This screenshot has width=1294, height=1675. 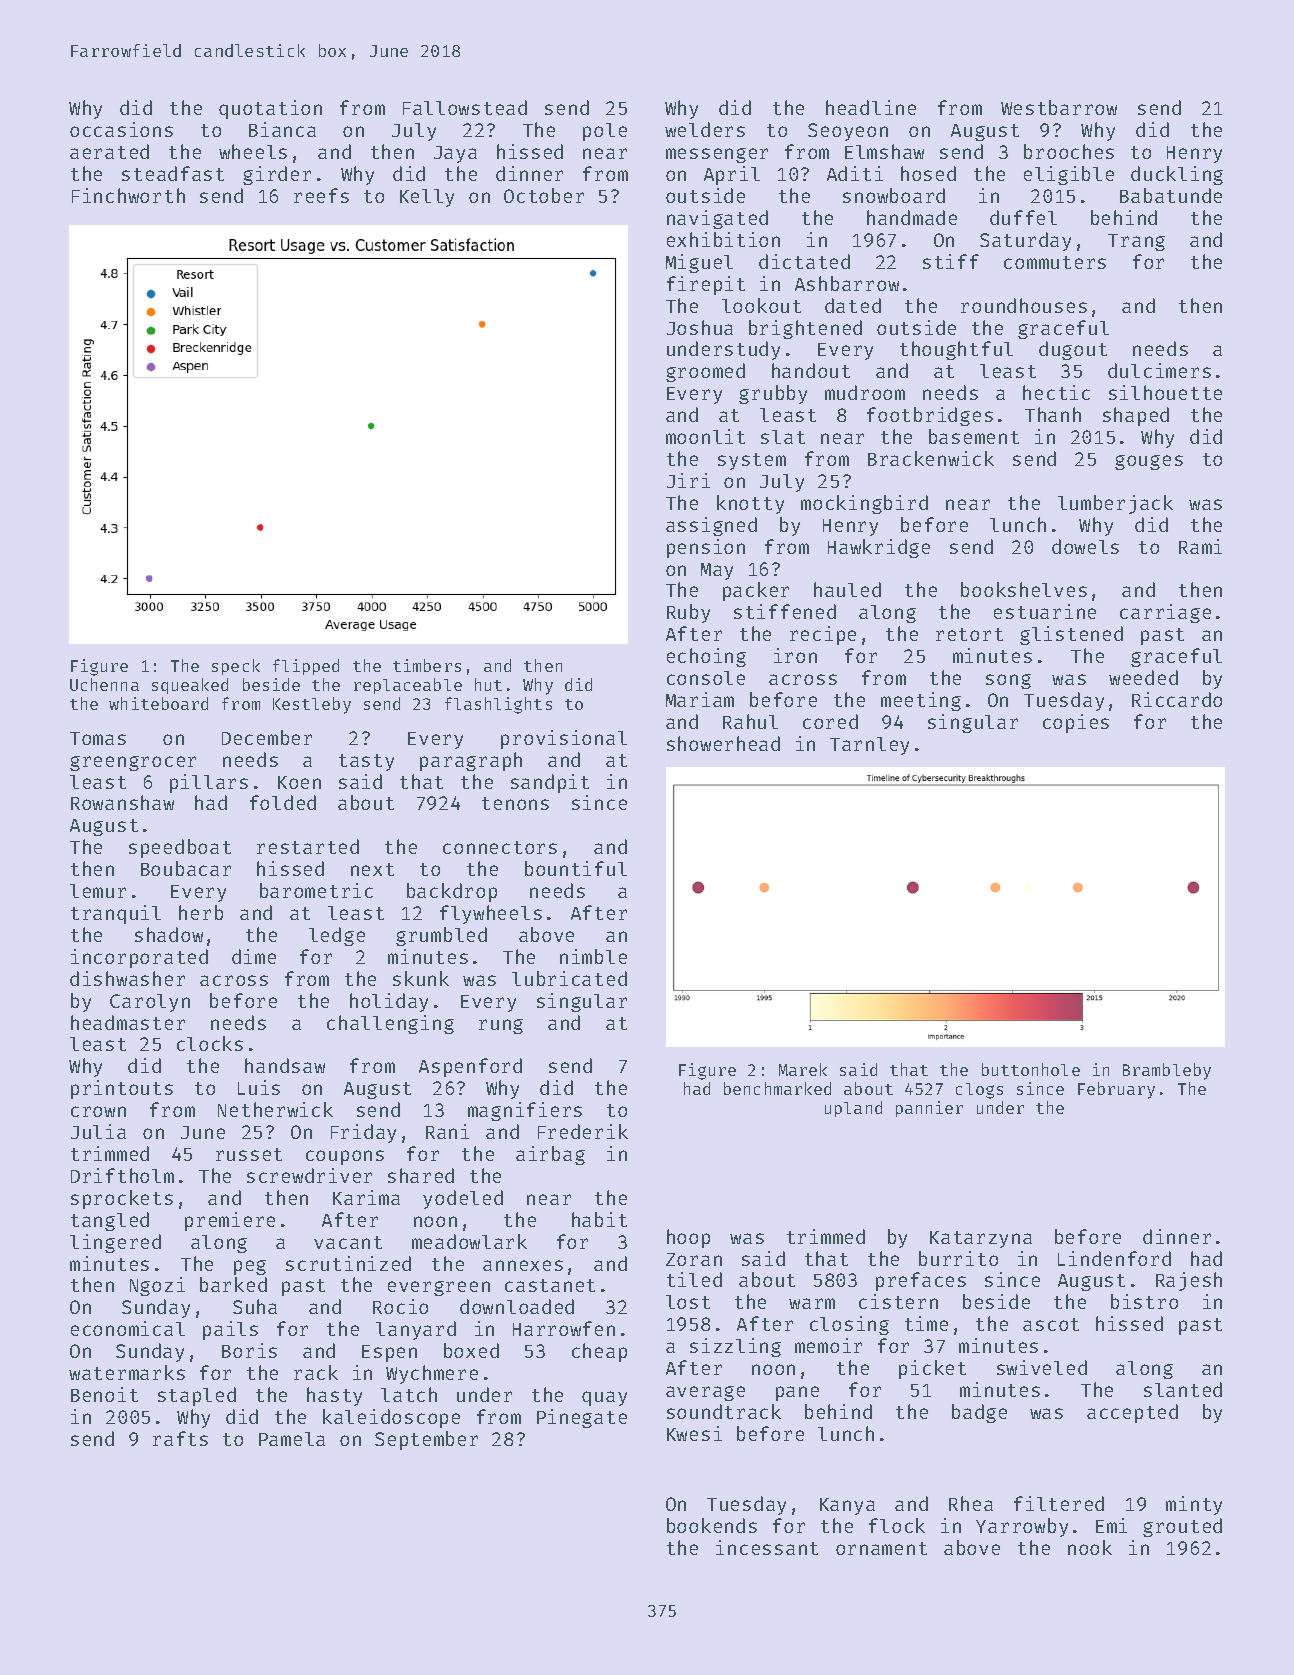 I want to click on rafts, so click(x=180, y=1438).
